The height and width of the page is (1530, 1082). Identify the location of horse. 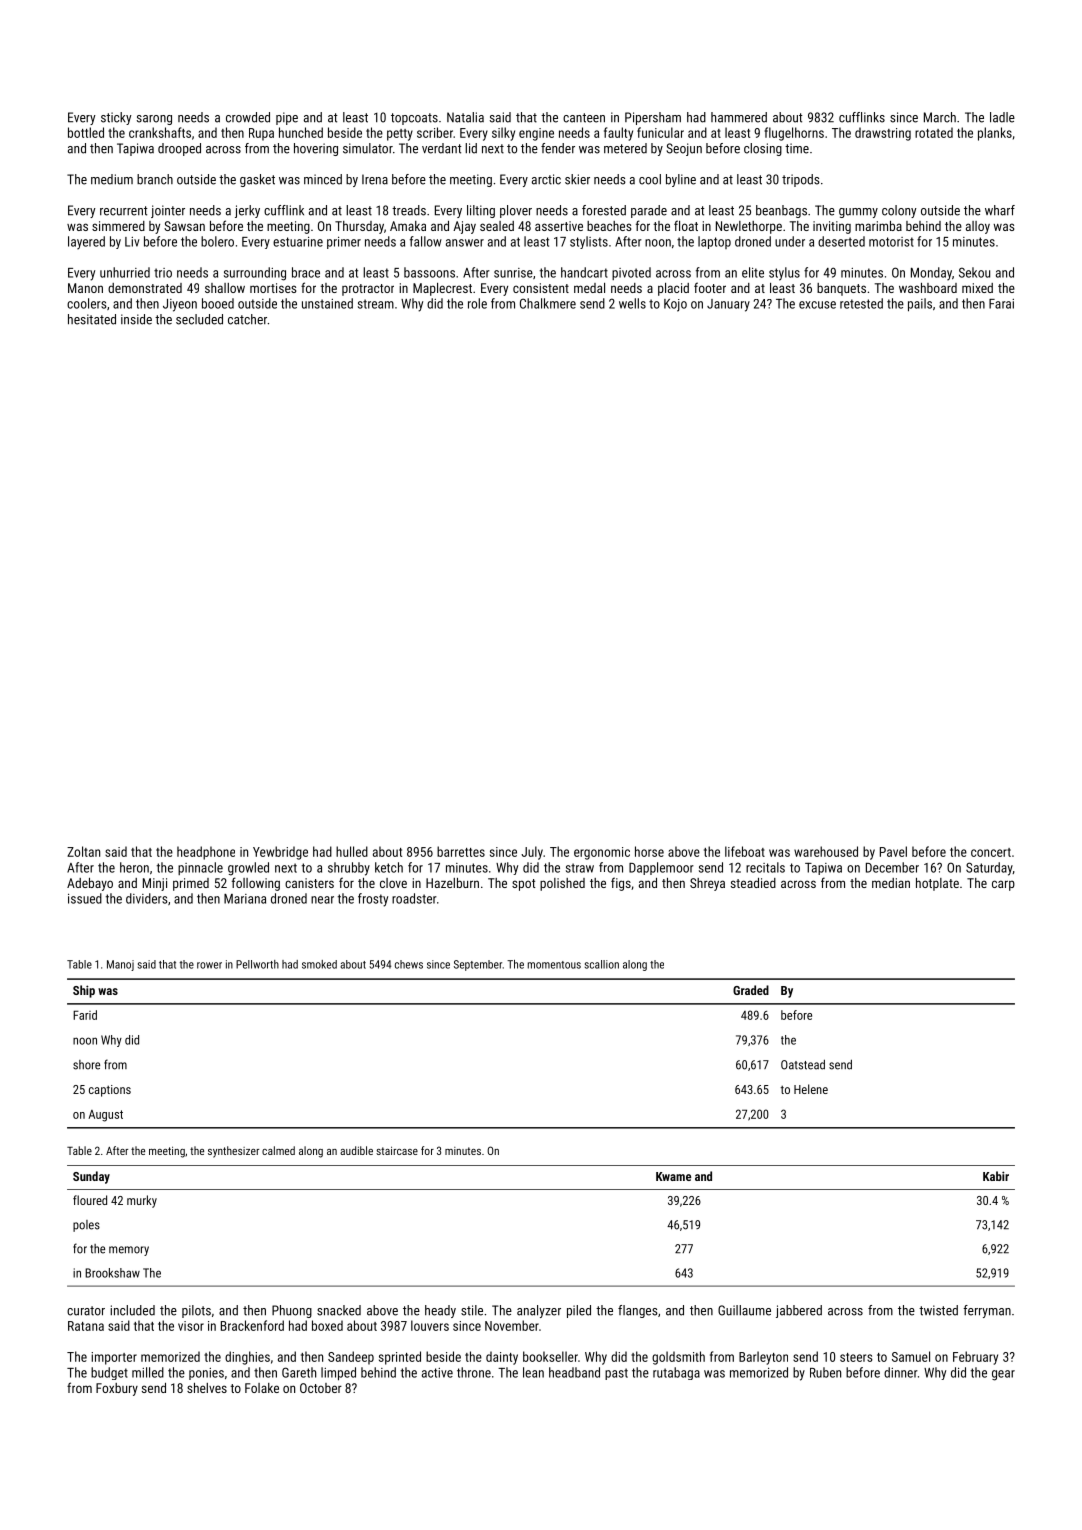
(649, 851).
